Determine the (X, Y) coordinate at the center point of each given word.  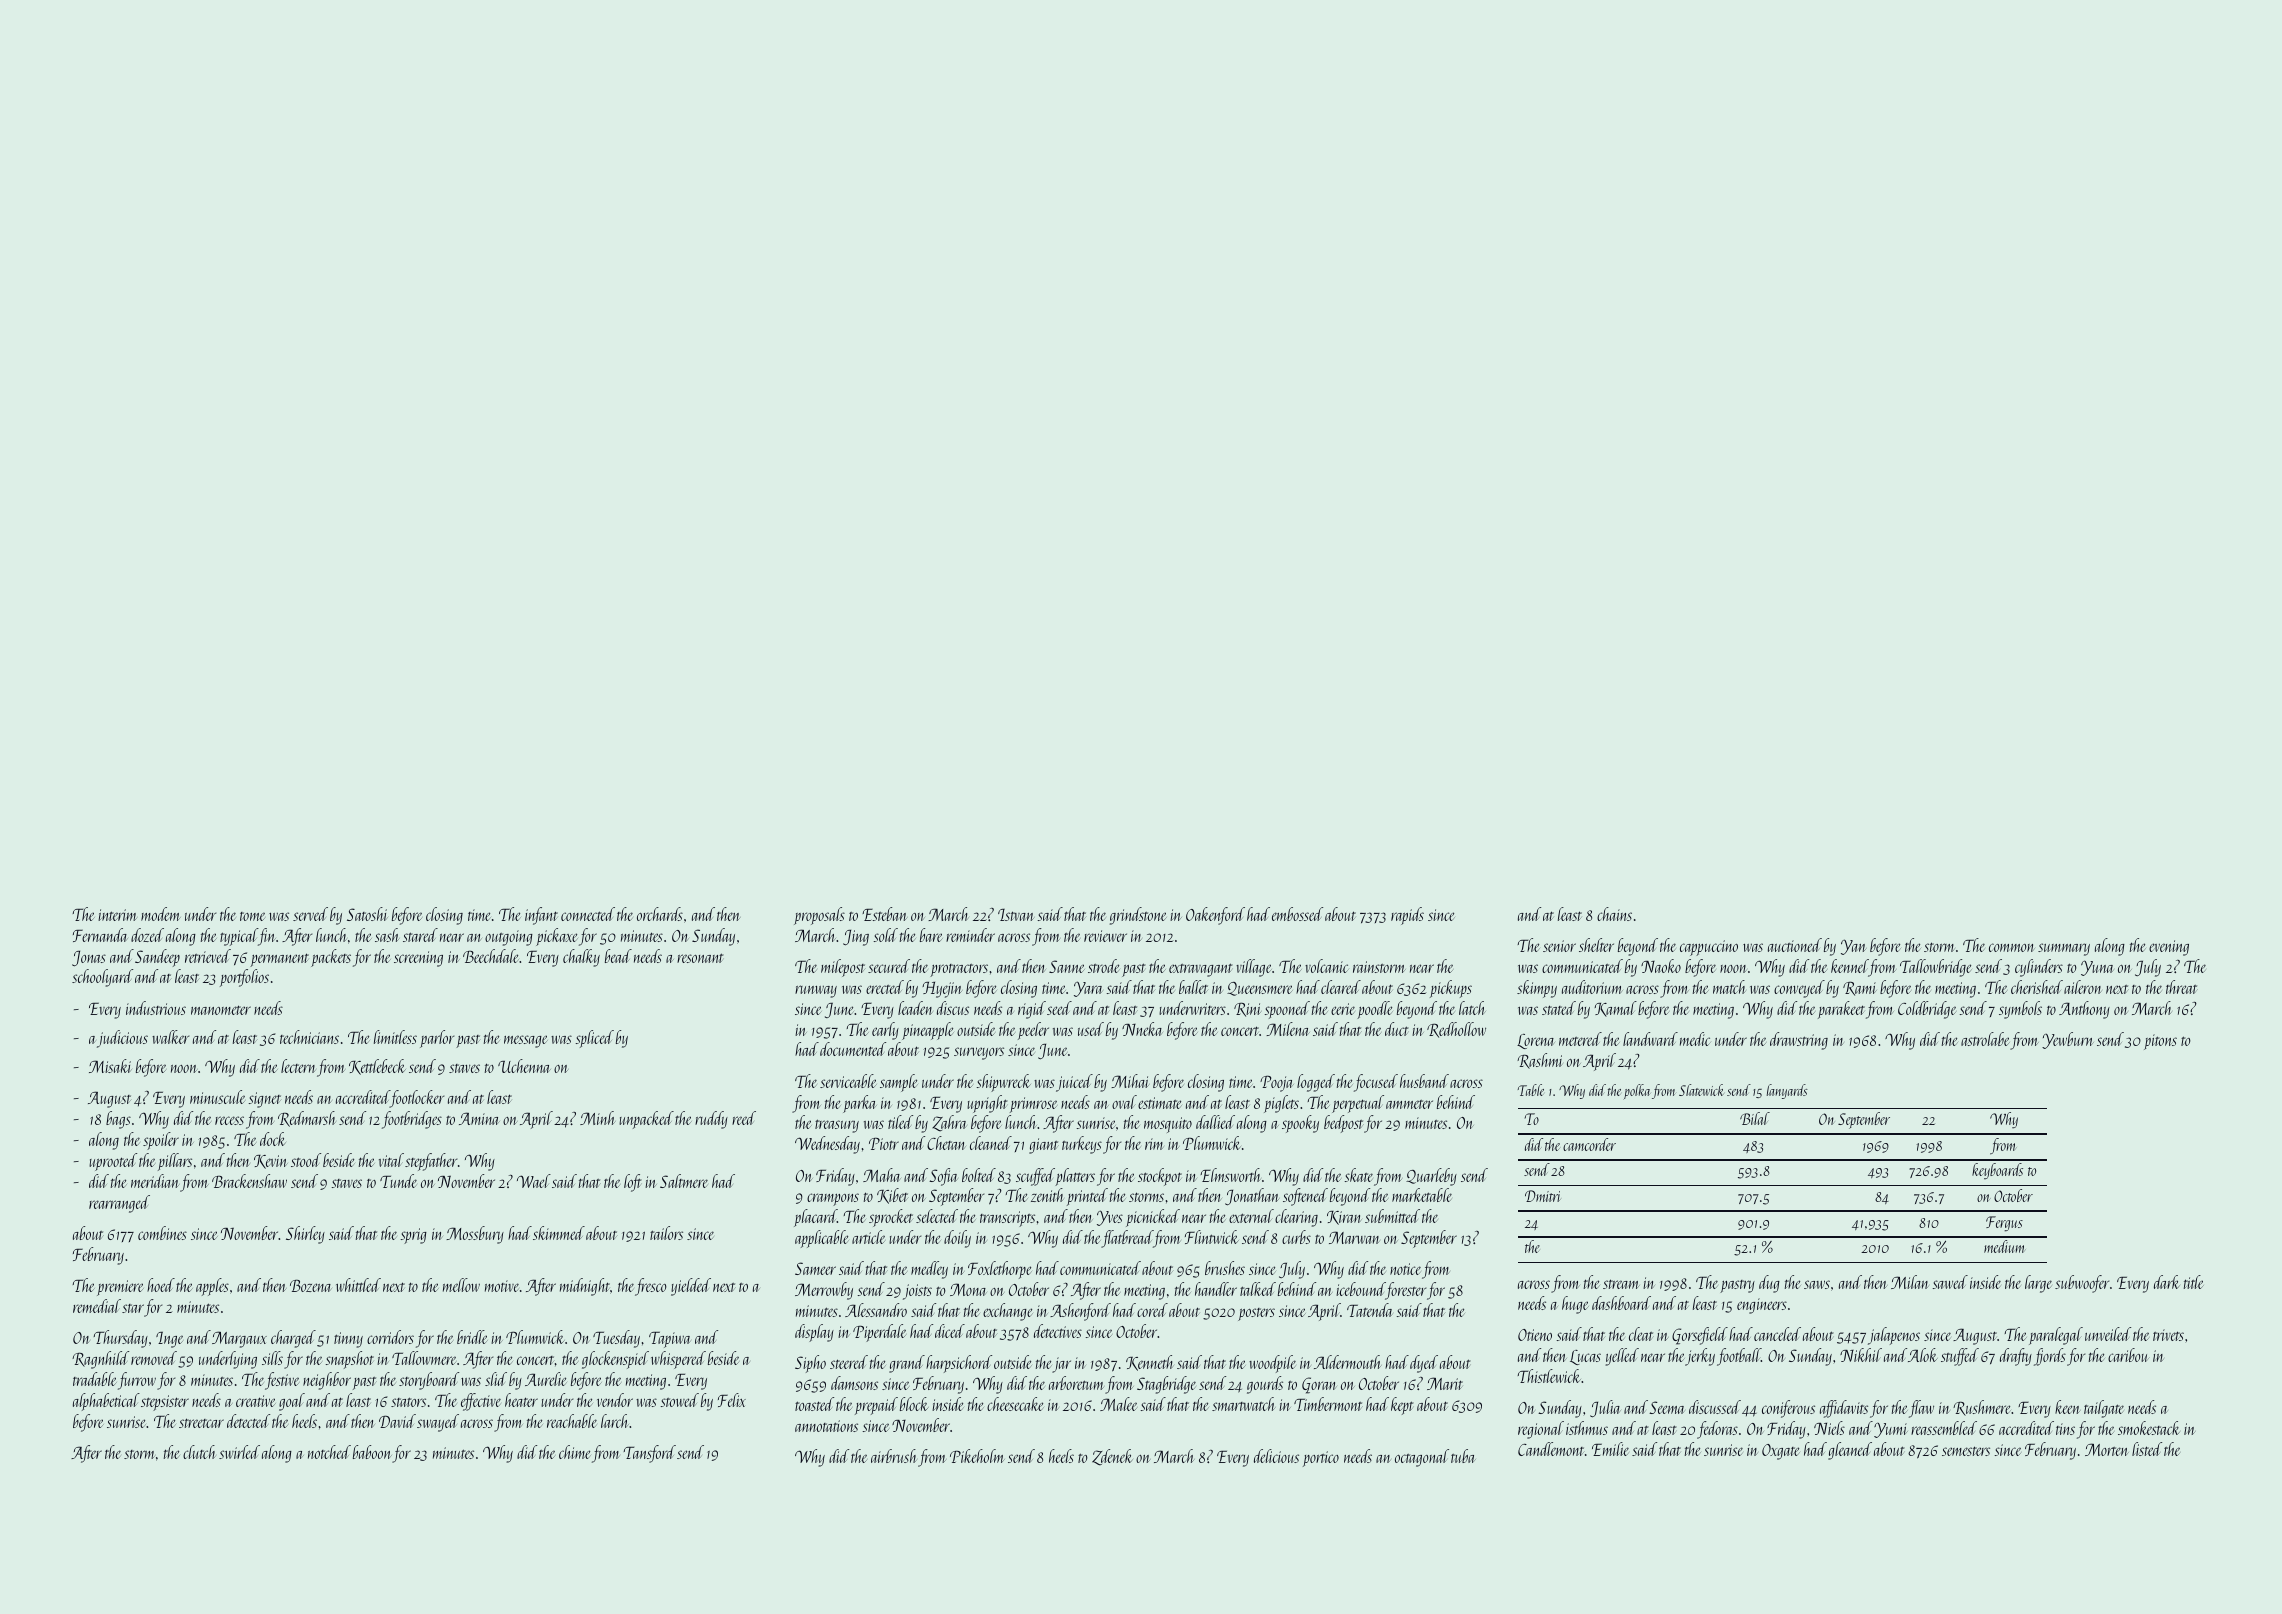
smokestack (2149, 1428)
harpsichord (959, 1364)
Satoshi (367, 914)
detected (248, 1421)
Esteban (884, 914)
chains (1614, 914)
